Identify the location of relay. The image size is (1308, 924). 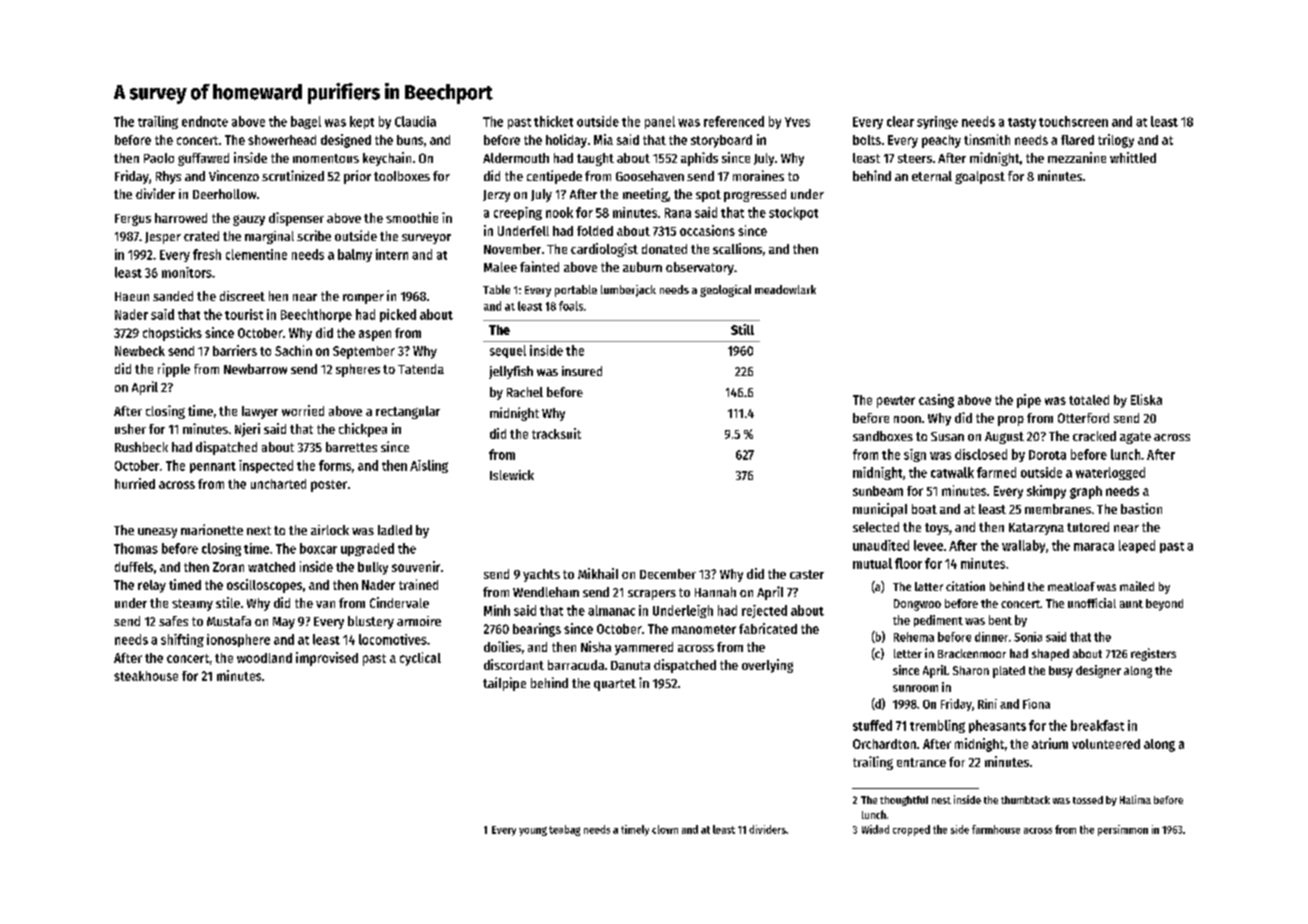
(152, 586).
